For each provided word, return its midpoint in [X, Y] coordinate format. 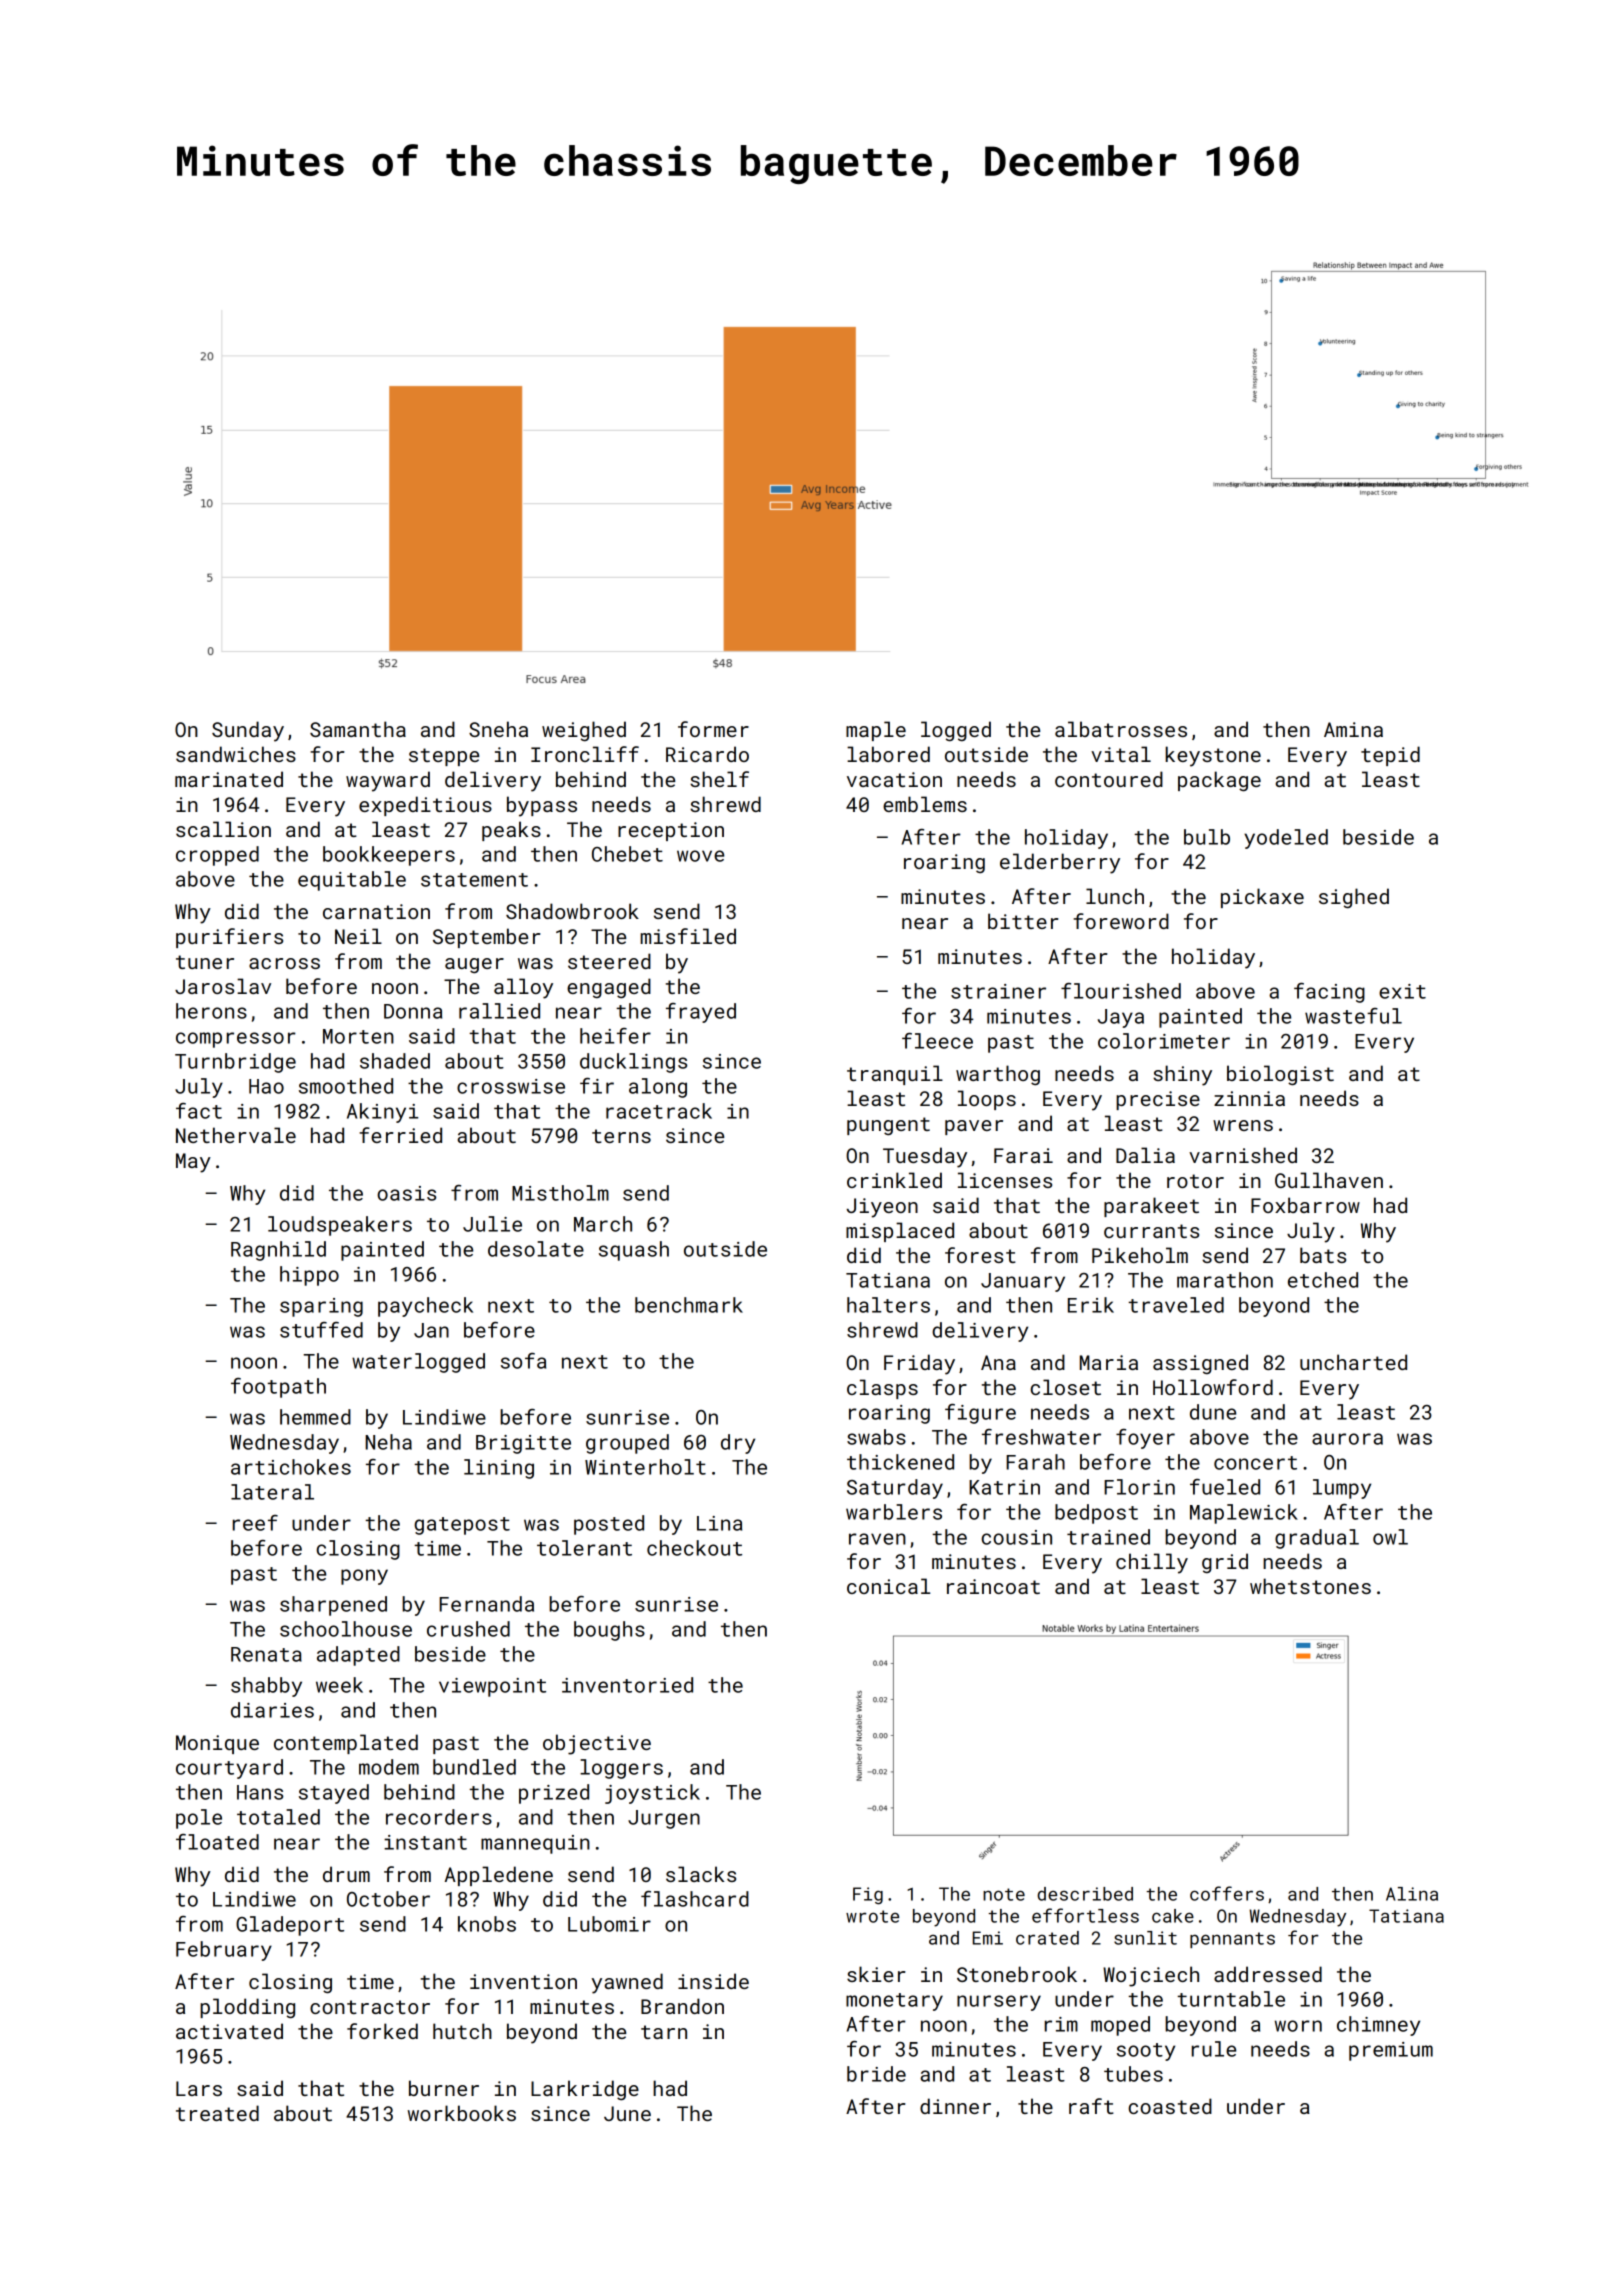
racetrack [659, 1111]
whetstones [1310, 1586]
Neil [358, 936]
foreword [1121, 921]
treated [217, 2113]
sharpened [333, 1606]
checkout [694, 1548]
